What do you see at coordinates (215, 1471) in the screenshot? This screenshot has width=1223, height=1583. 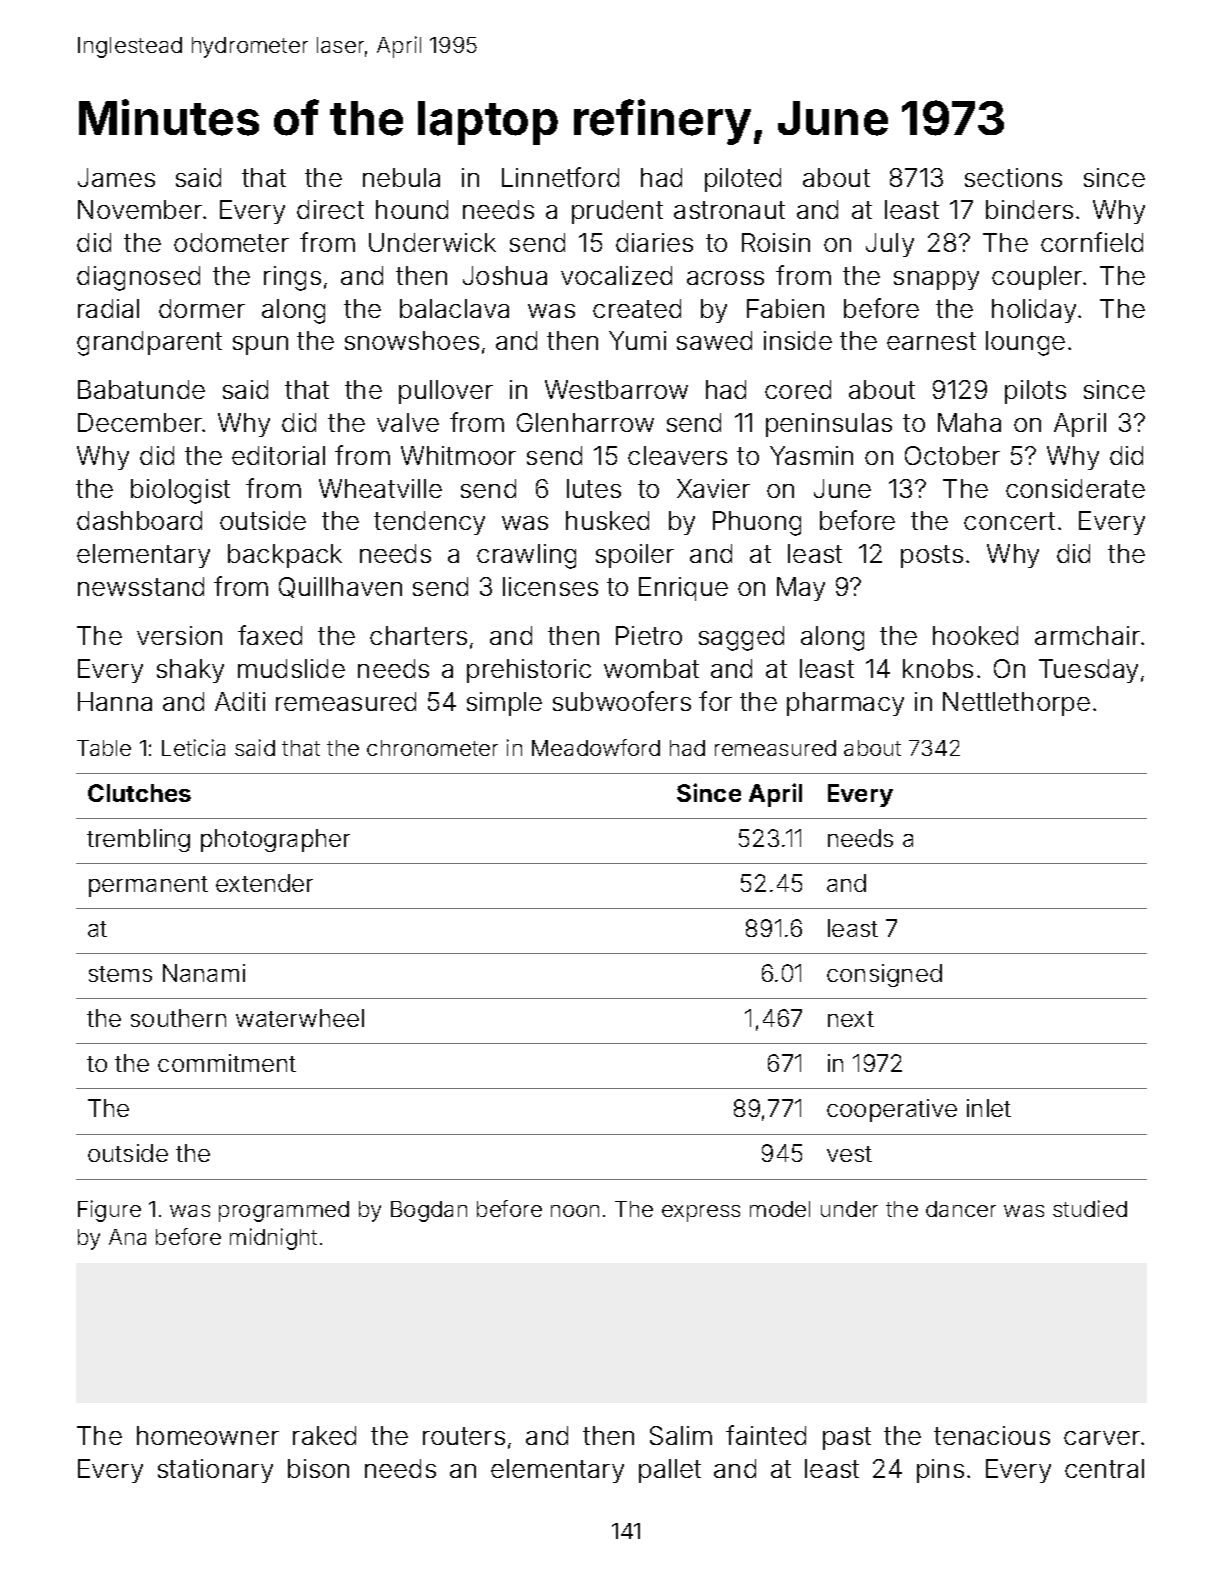 I see `stationary` at bounding box center [215, 1471].
